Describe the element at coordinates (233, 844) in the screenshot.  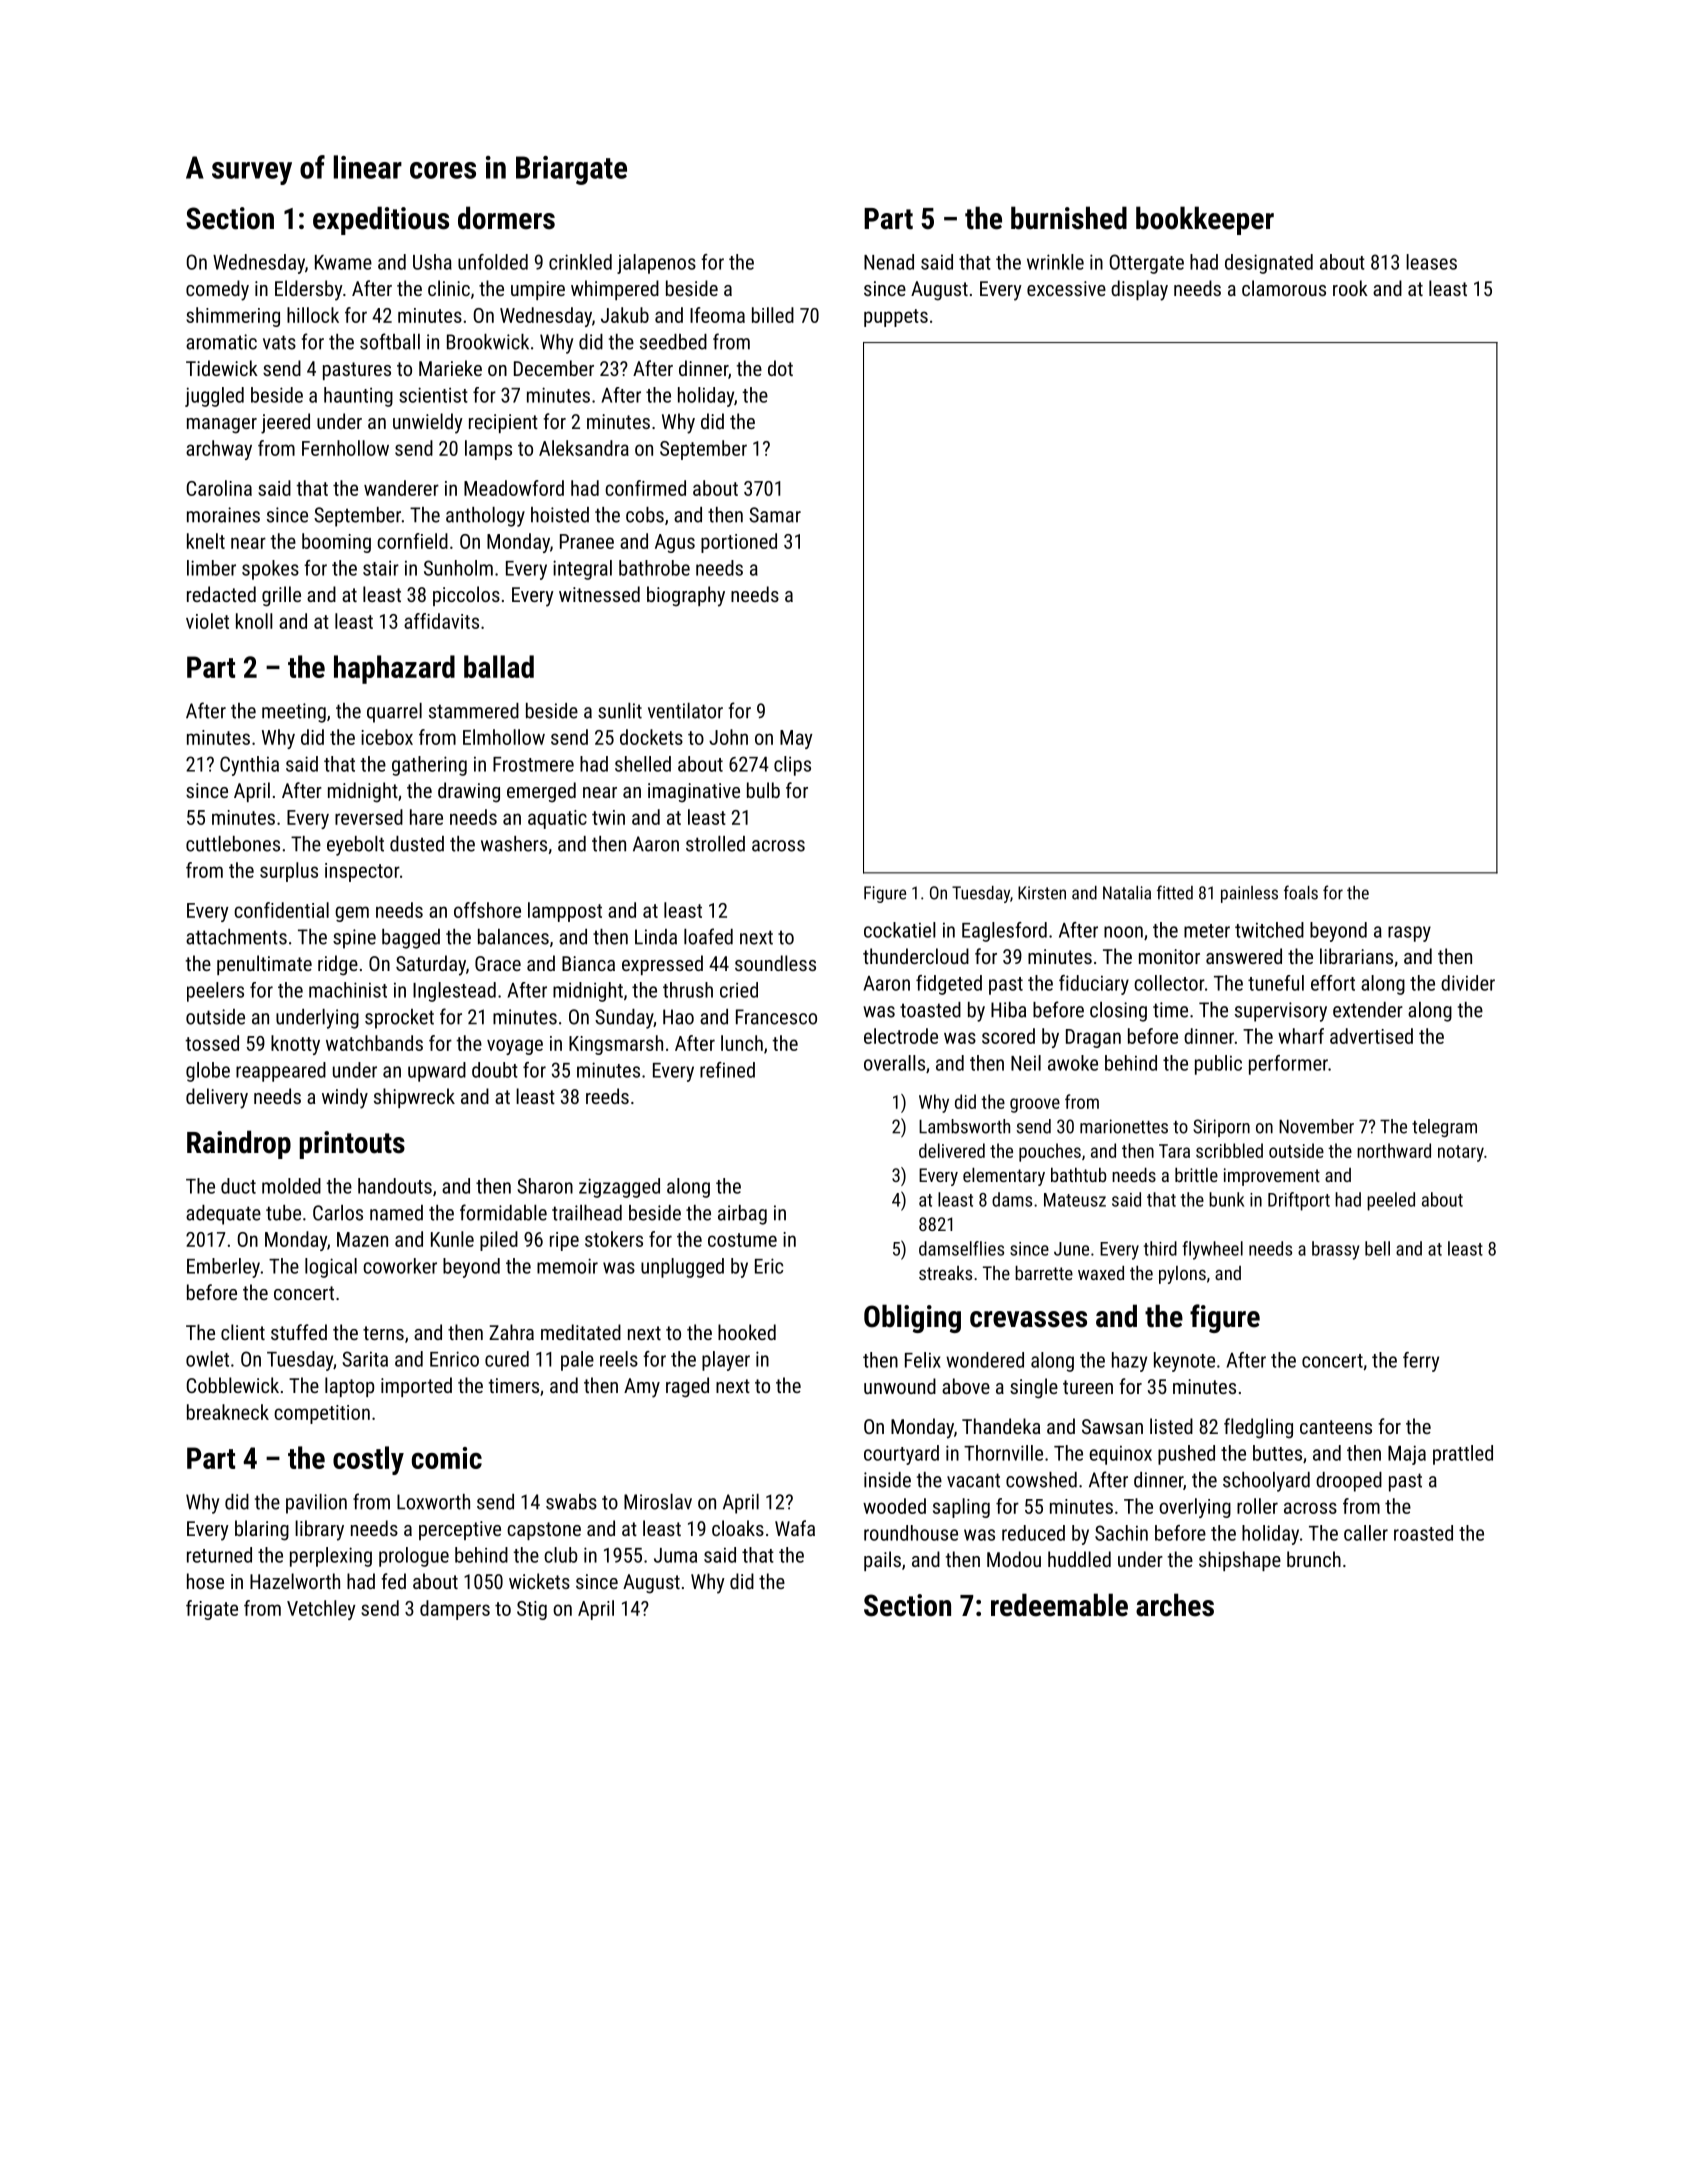
I see `cuttlebones` at that location.
